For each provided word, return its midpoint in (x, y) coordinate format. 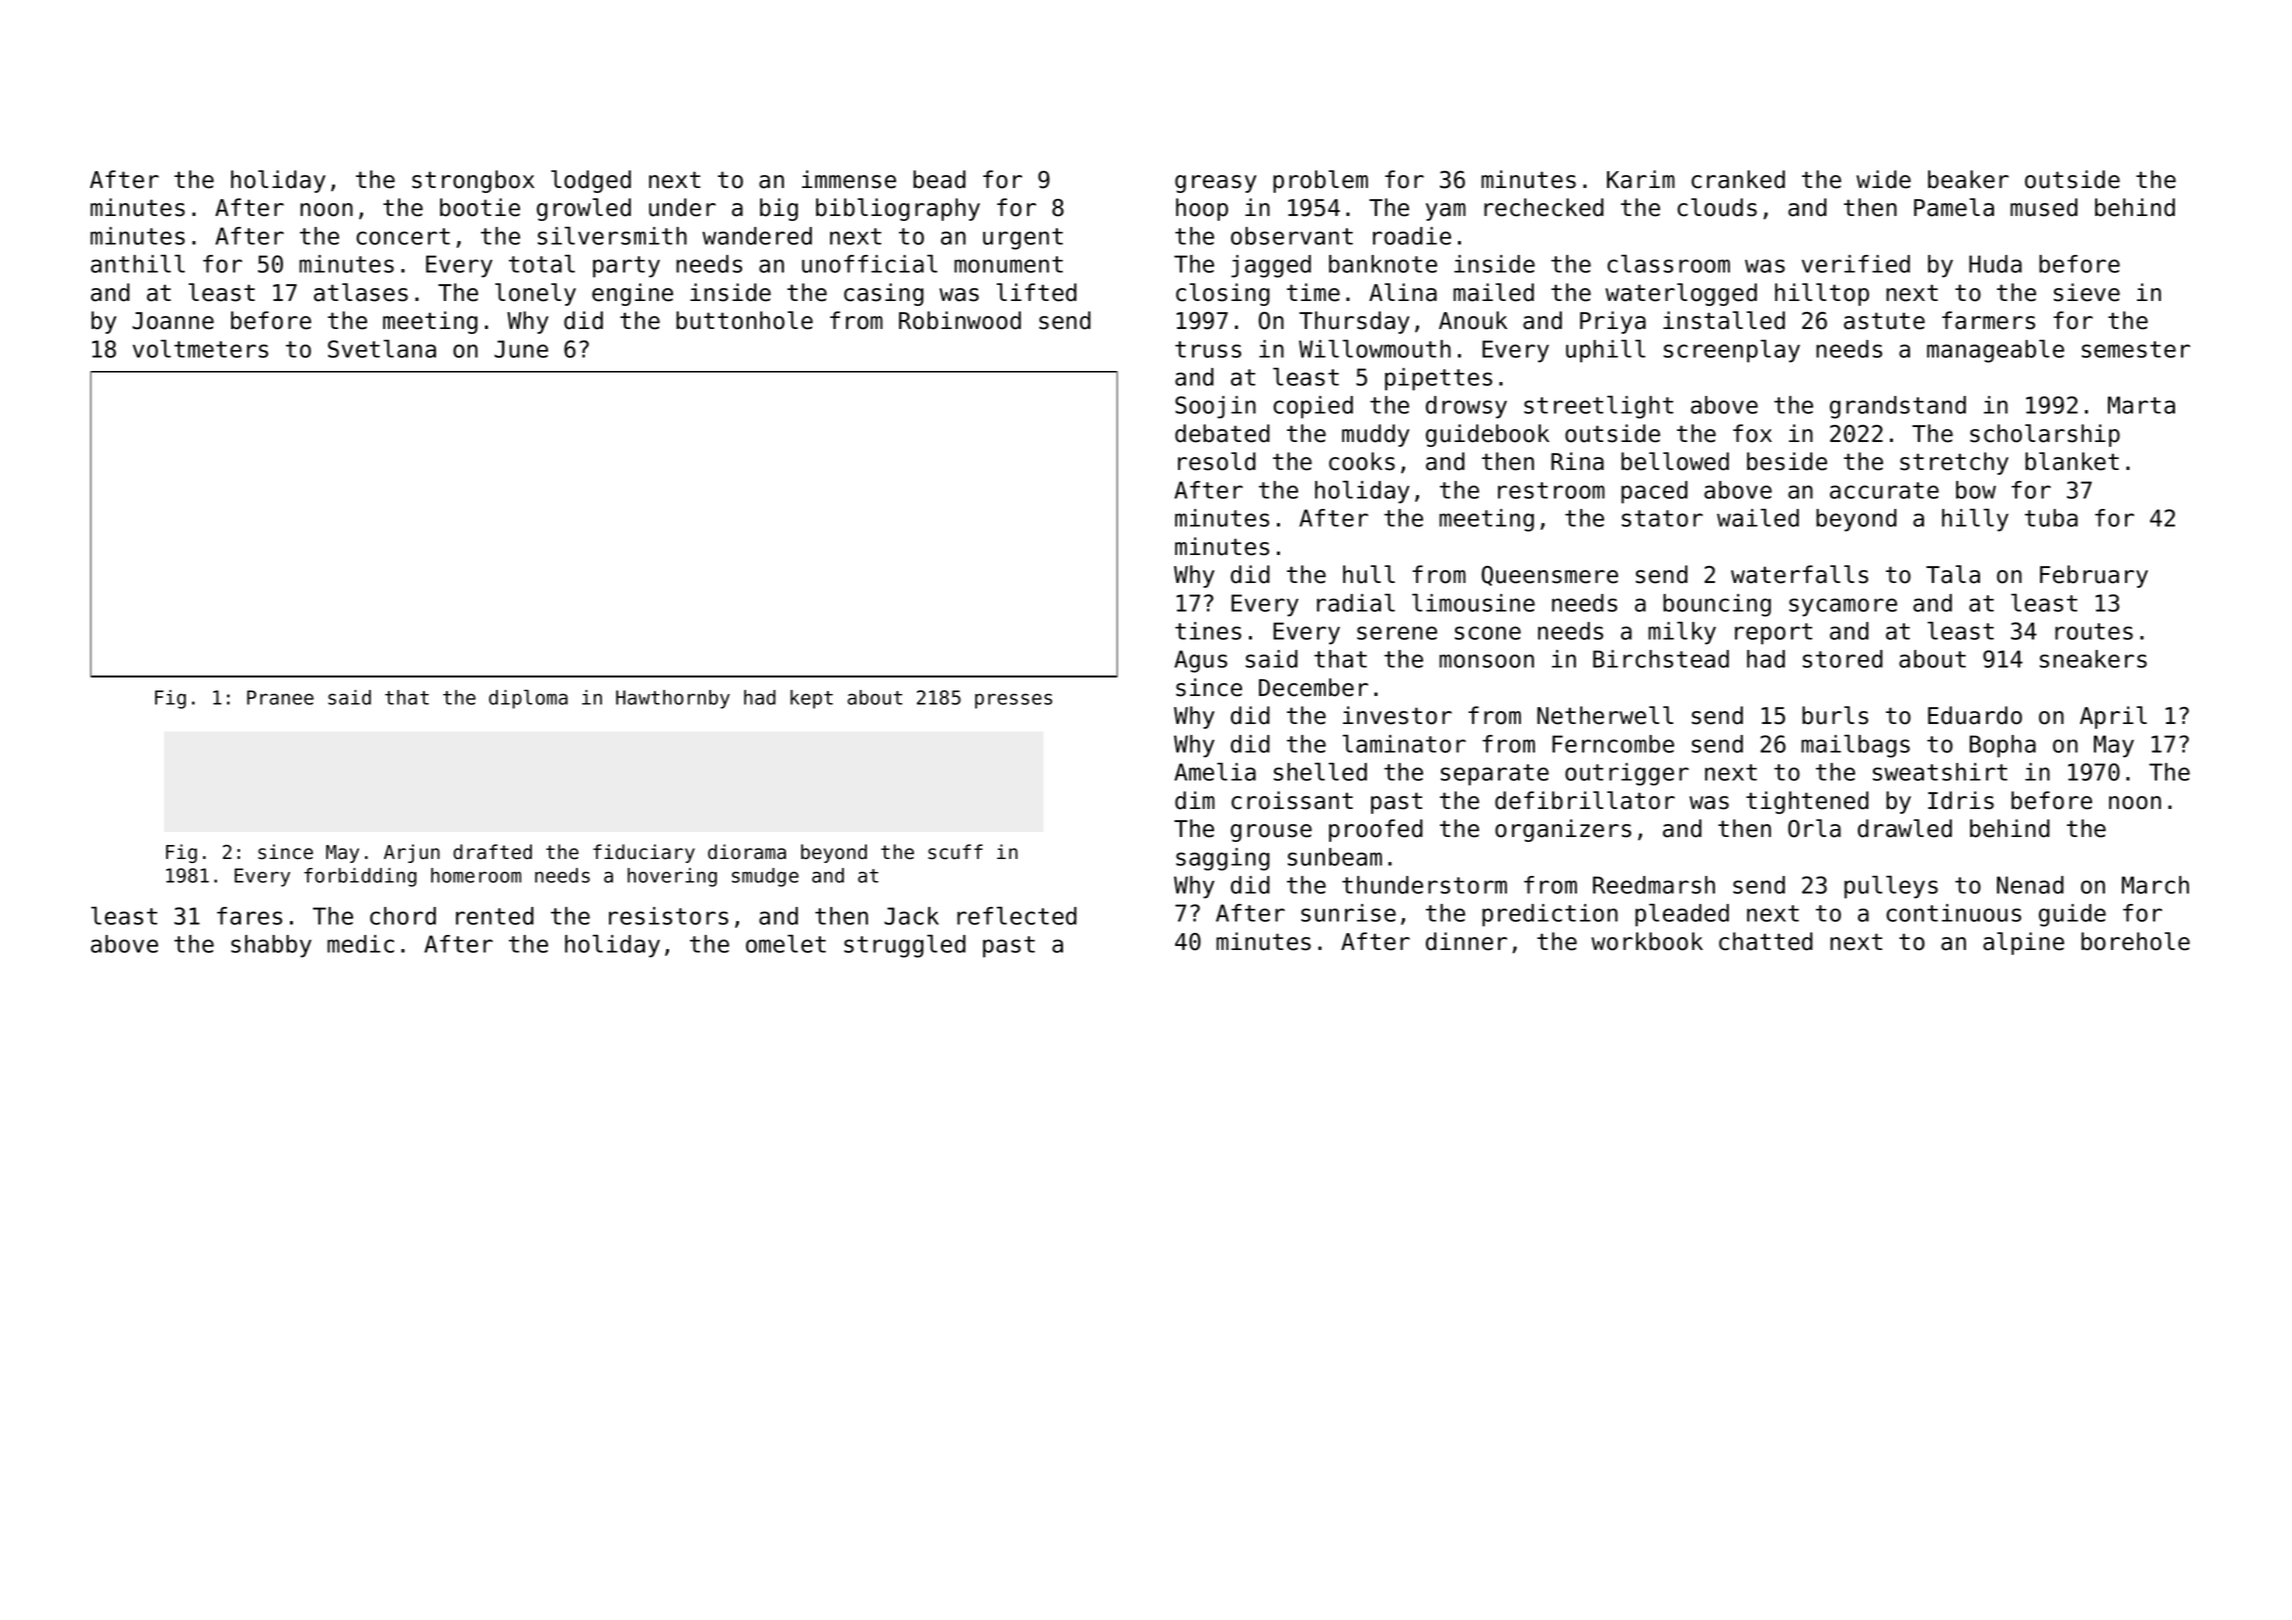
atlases (361, 292)
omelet (786, 944)
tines (1208, 631)
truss (1208, 349)
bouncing (1717, 605)
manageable (1995, 351)
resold (1217, 461)
